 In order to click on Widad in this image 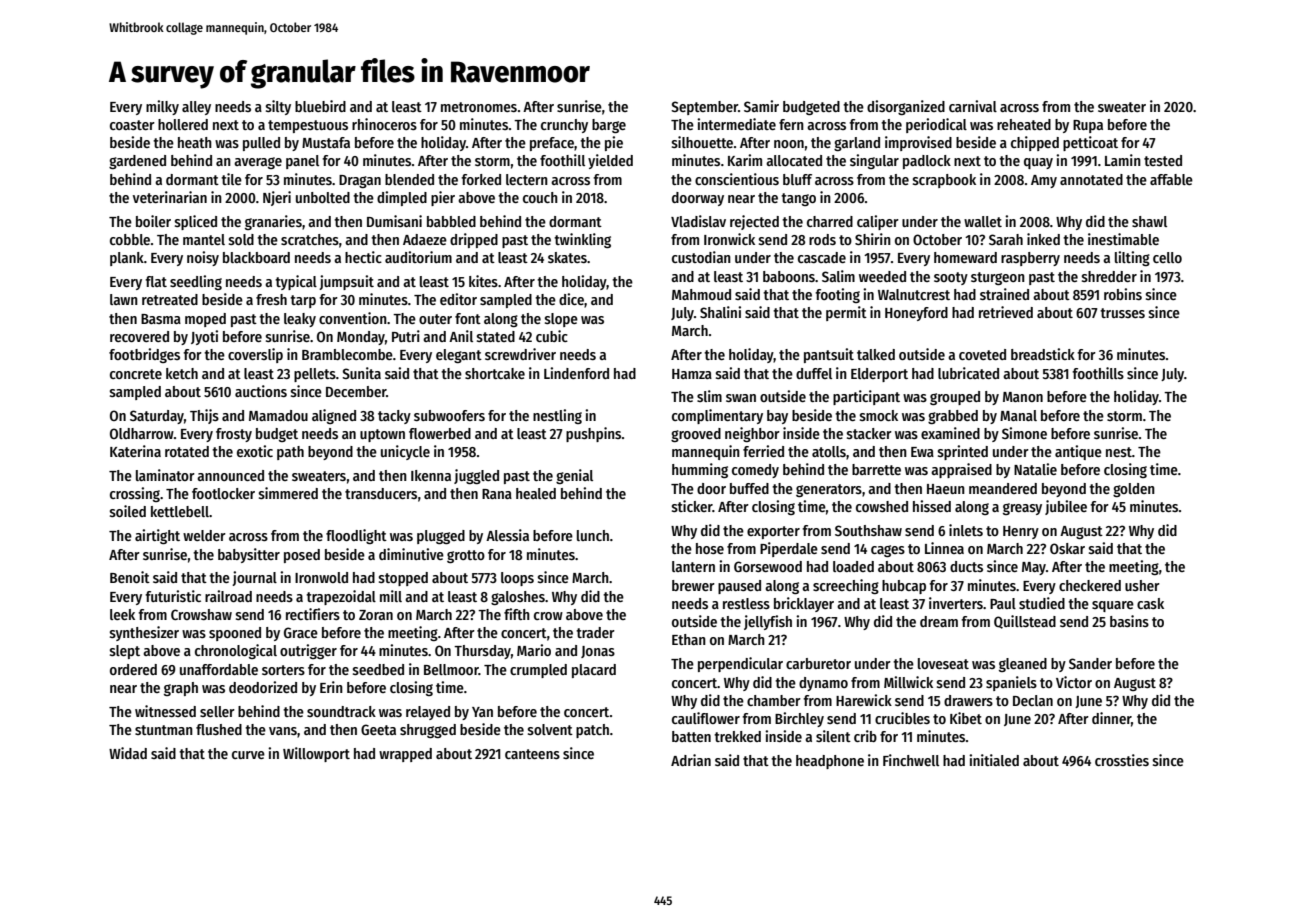, I will do `click(128, 753)`.
